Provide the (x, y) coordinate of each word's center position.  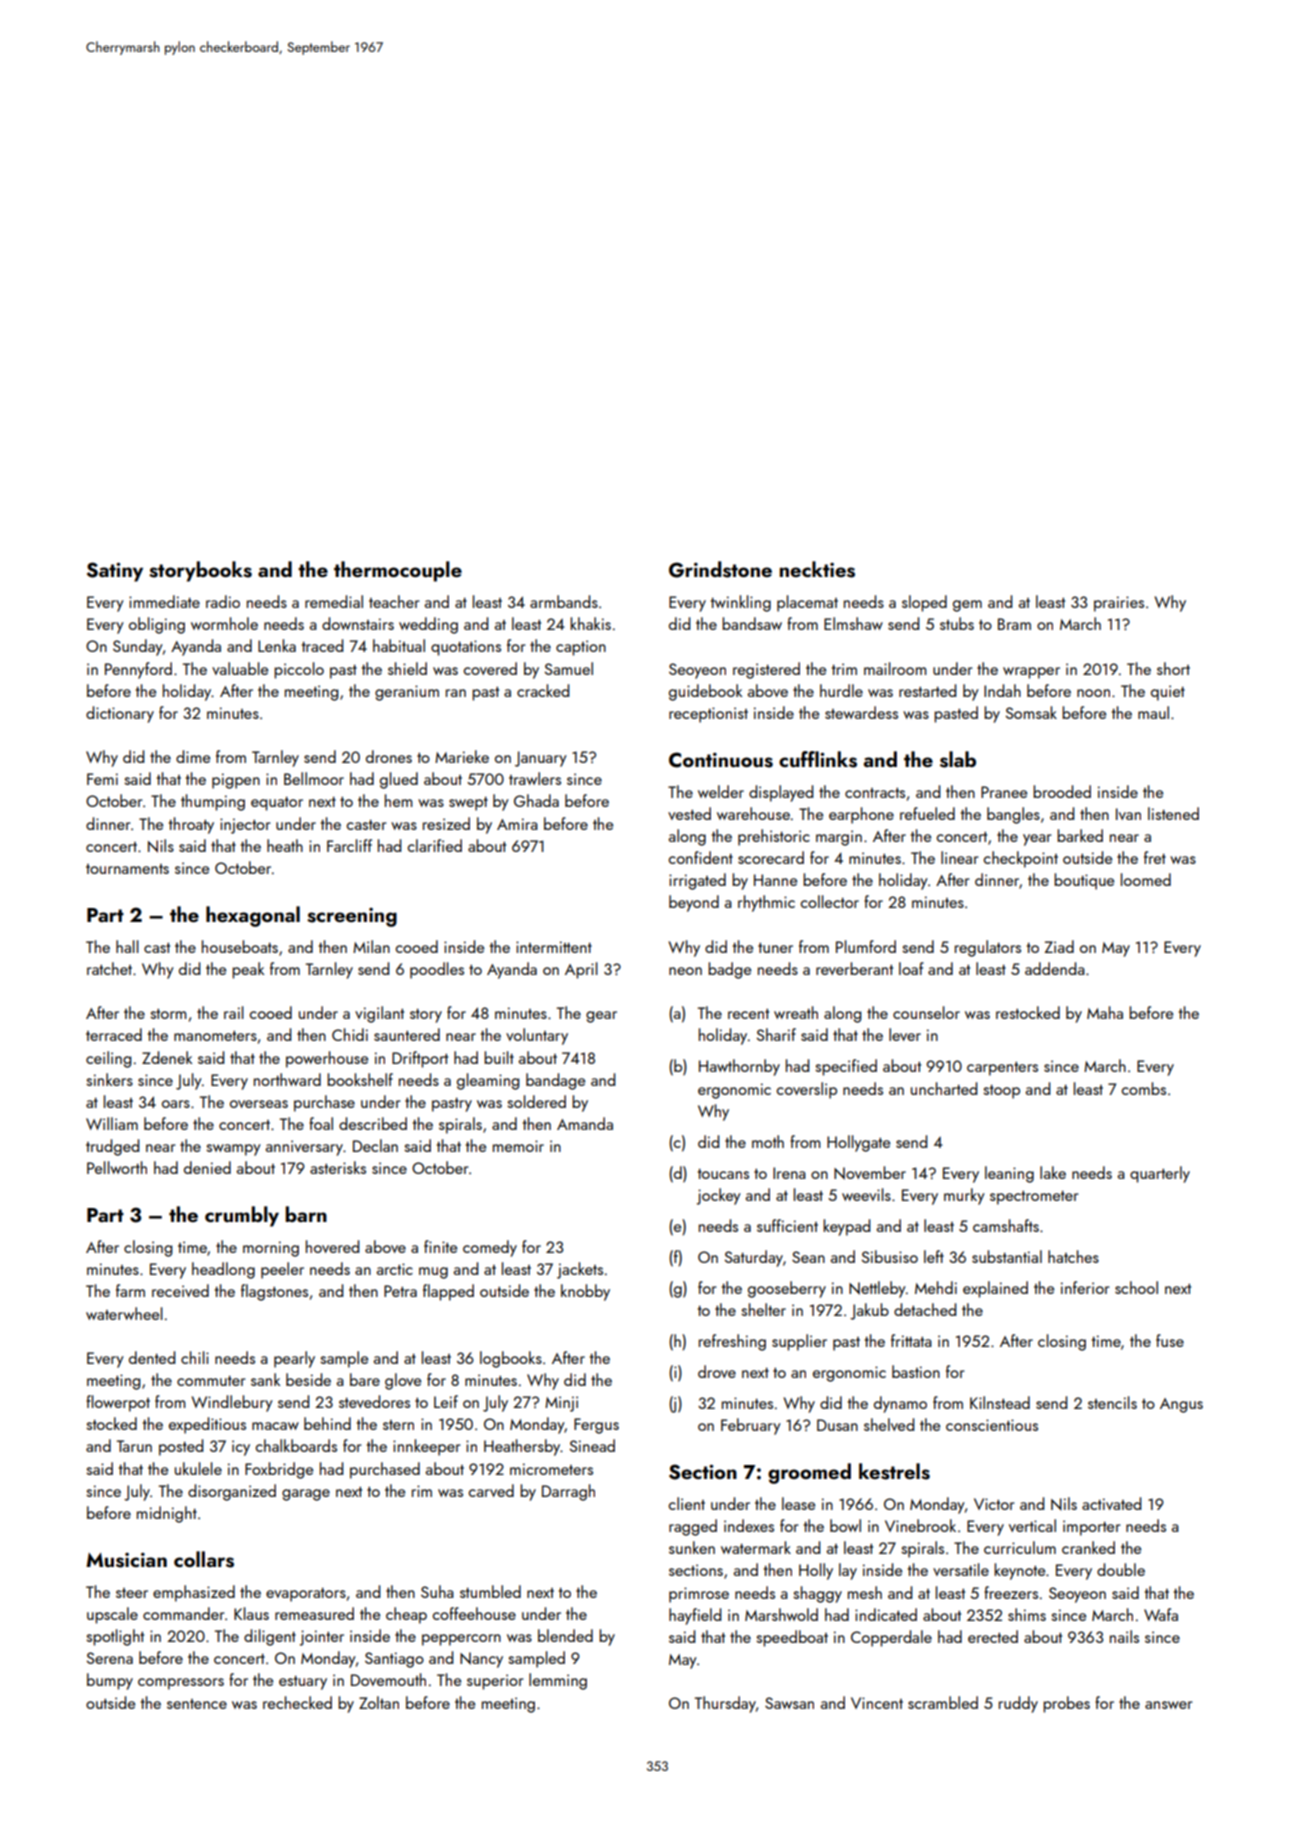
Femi (102, 779)
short (1173, 668)
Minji (561, 1404)
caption (581, 648)
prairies (1119, 604)
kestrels (894, 1471)
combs (1144, 1088)
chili (195, 1357)
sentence (197, 1704)
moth (768, 1141)
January (541, 759)
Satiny (115, 572)
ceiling (108, 1059)
